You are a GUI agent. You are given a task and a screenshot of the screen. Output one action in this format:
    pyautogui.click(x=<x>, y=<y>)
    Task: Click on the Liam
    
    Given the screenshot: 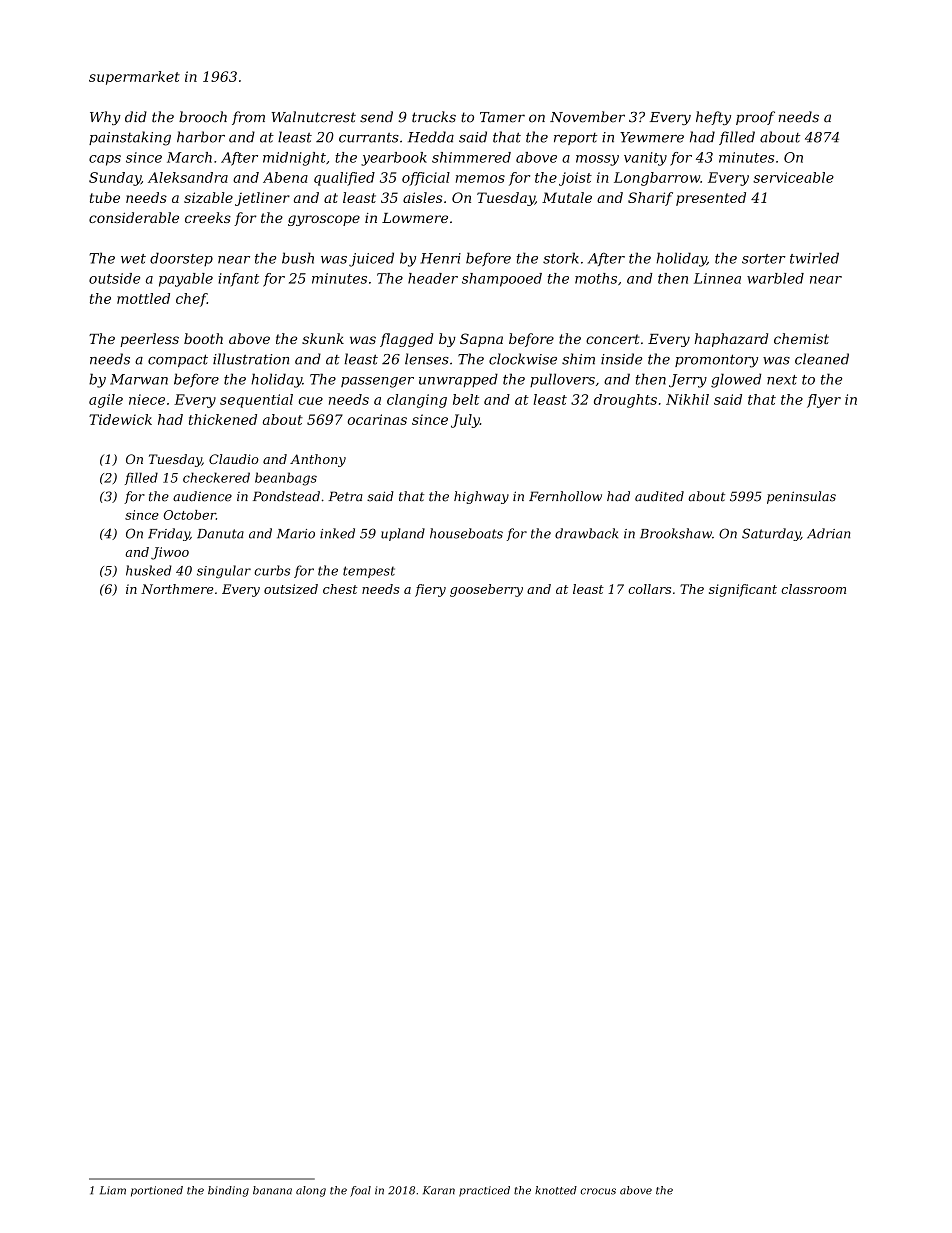 What is the action you would take?
    pyautogui.click(x=113, y=1190)
